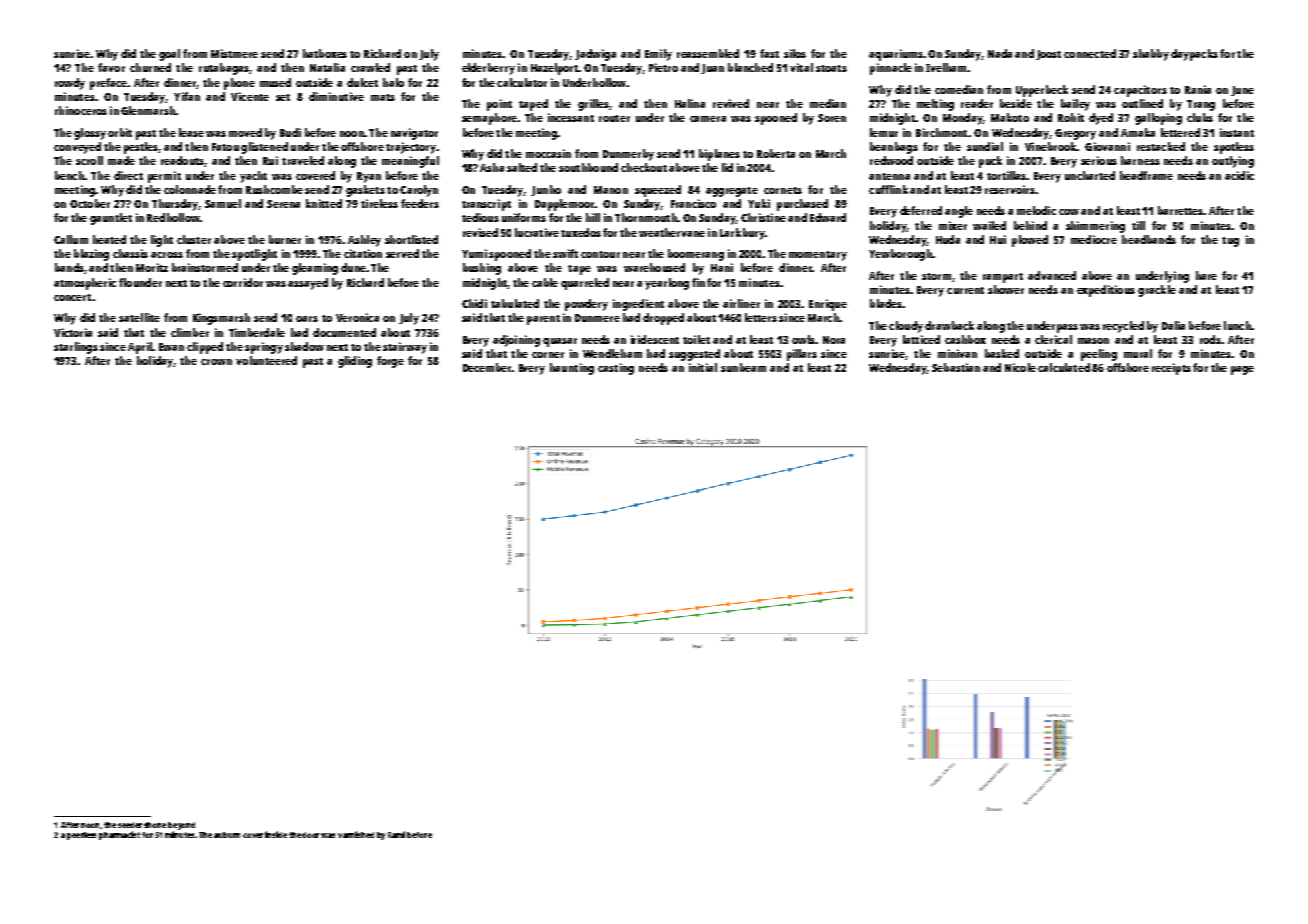 The height and width of the screenshot is (924, 1308). Describe the element at coordinates (703, 367) in the screenshot. I see `initial` at that location.
